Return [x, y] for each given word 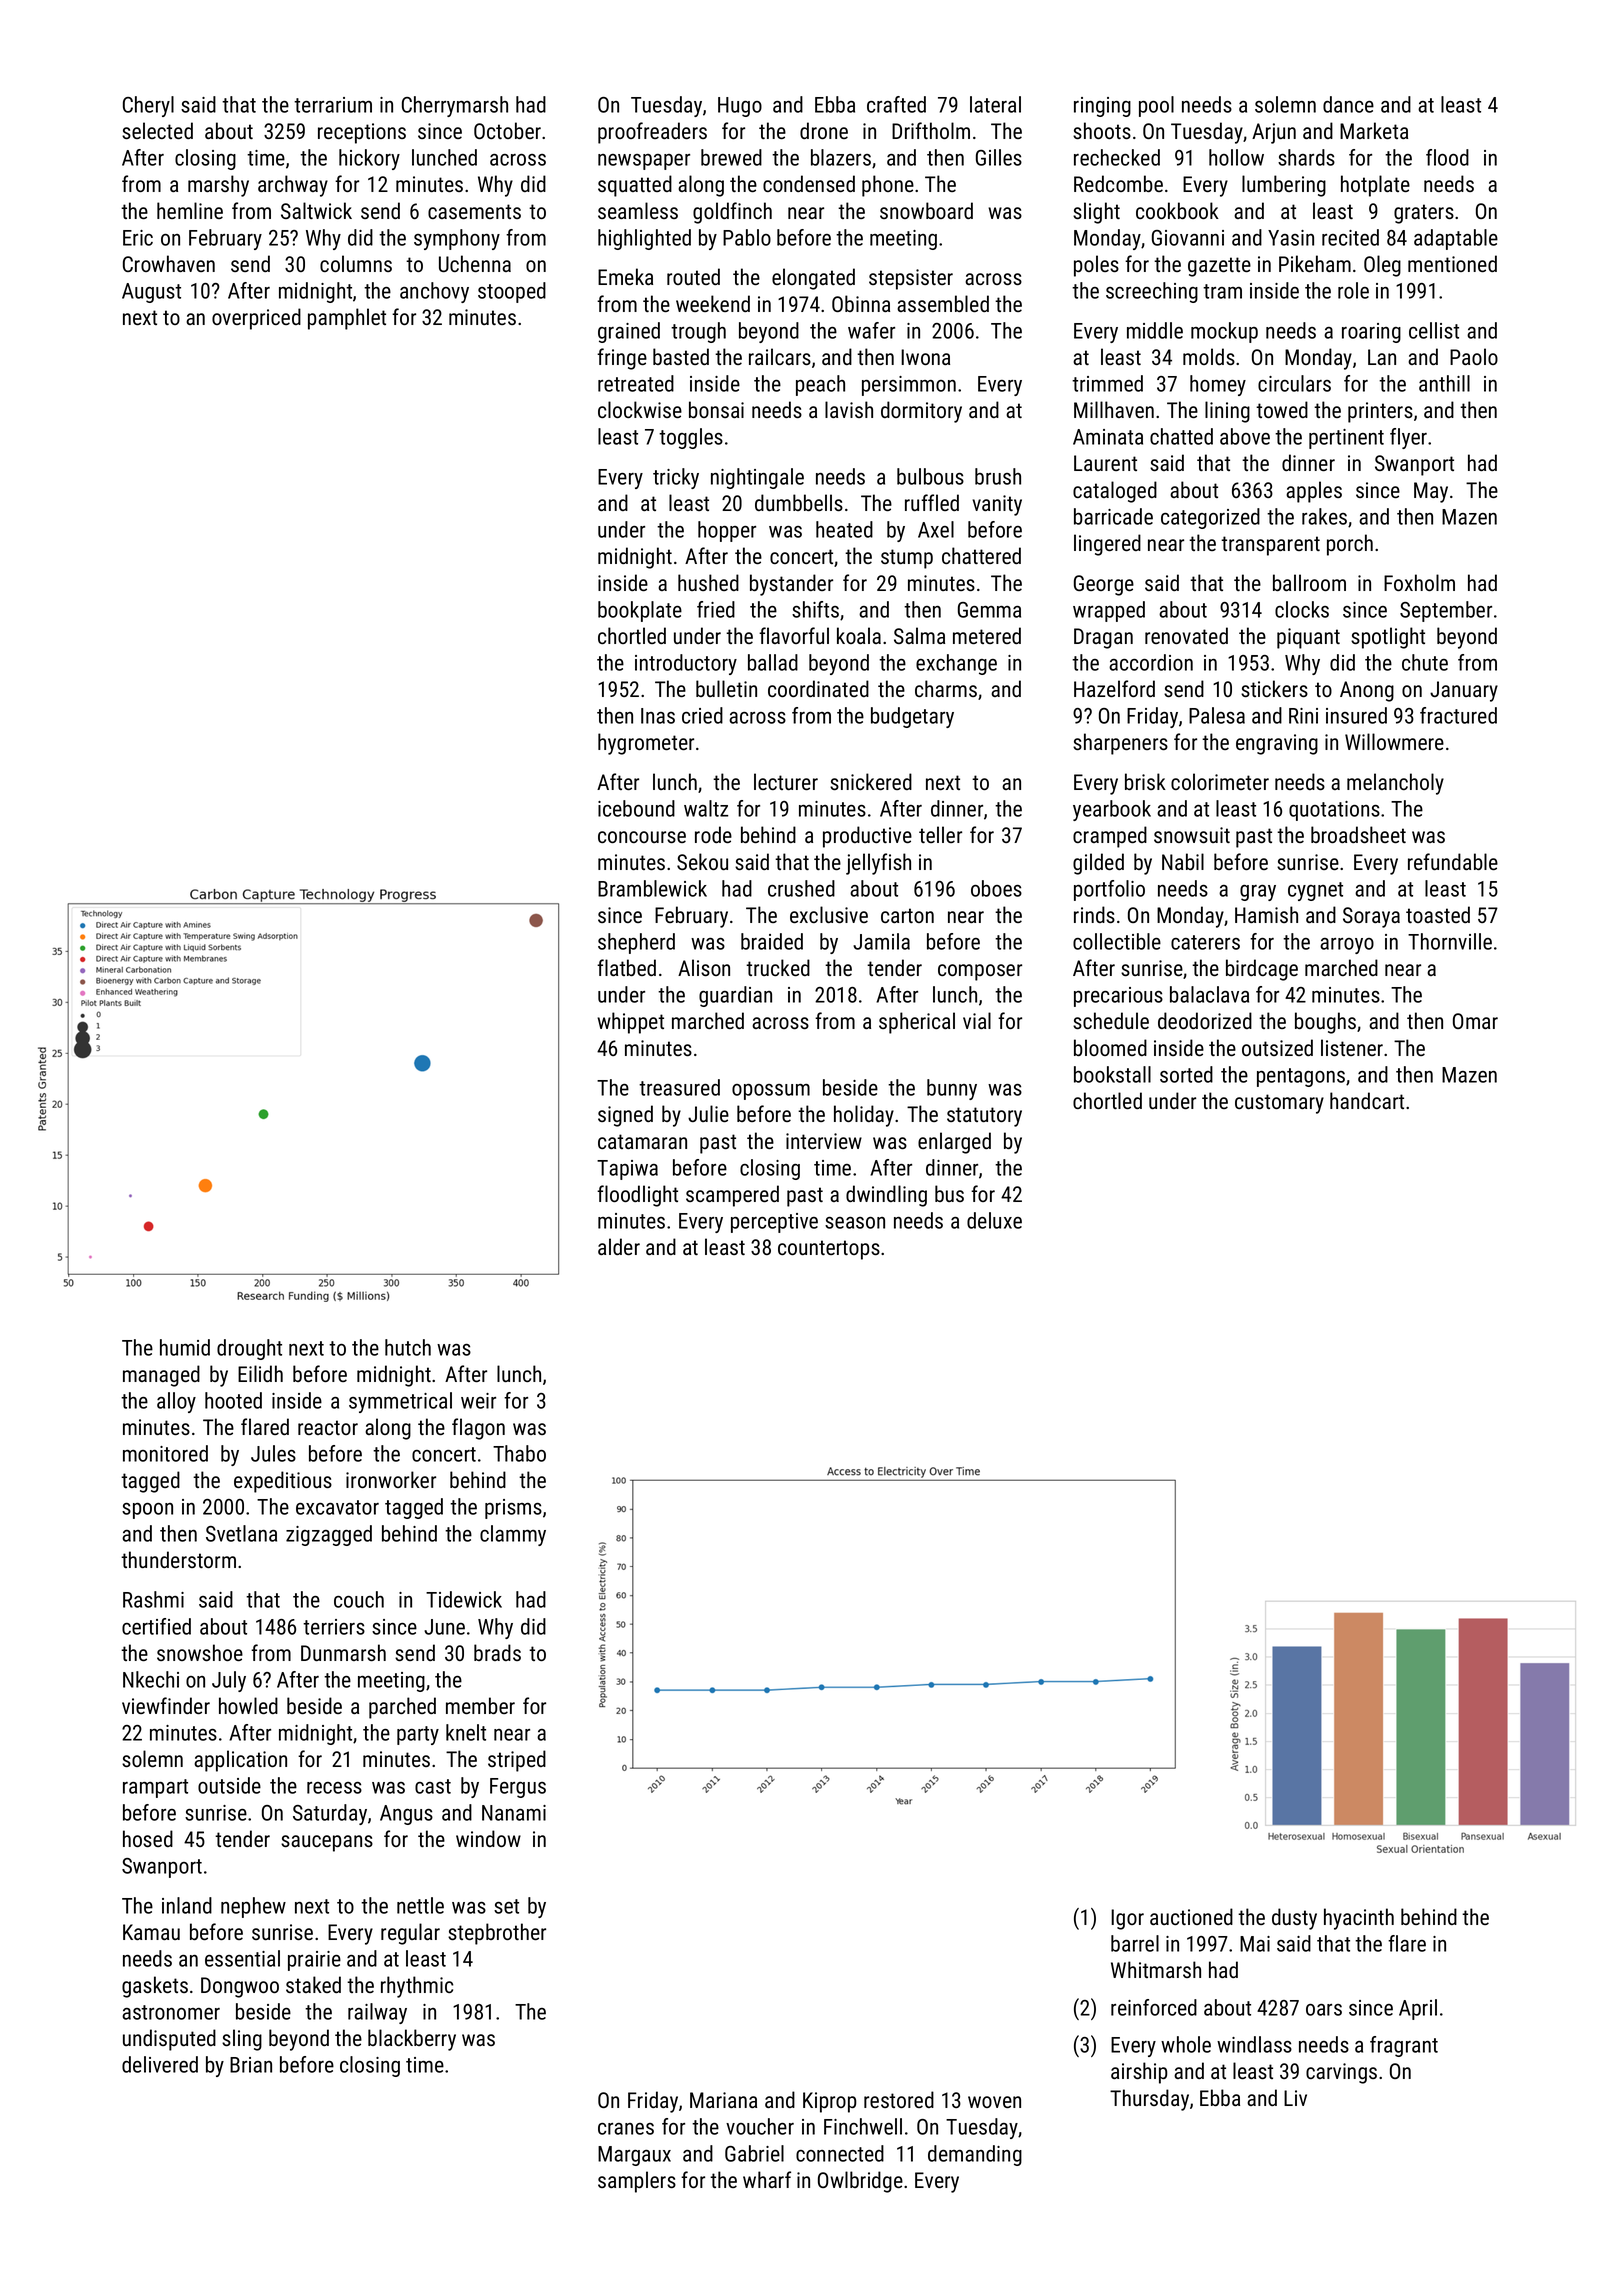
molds [1209, 356]
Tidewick [464, 1599]
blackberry [412, 2040]
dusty [1294, 1919]
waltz [706, 808]
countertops [829, 1250]
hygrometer [646, 744]
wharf [767, 2179]
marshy [218, 186]
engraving [1277, 744]
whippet [630, 1023]
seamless [638, 210]
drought [249, 1349]
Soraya [1371, 917]
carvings [1341, 2073]
